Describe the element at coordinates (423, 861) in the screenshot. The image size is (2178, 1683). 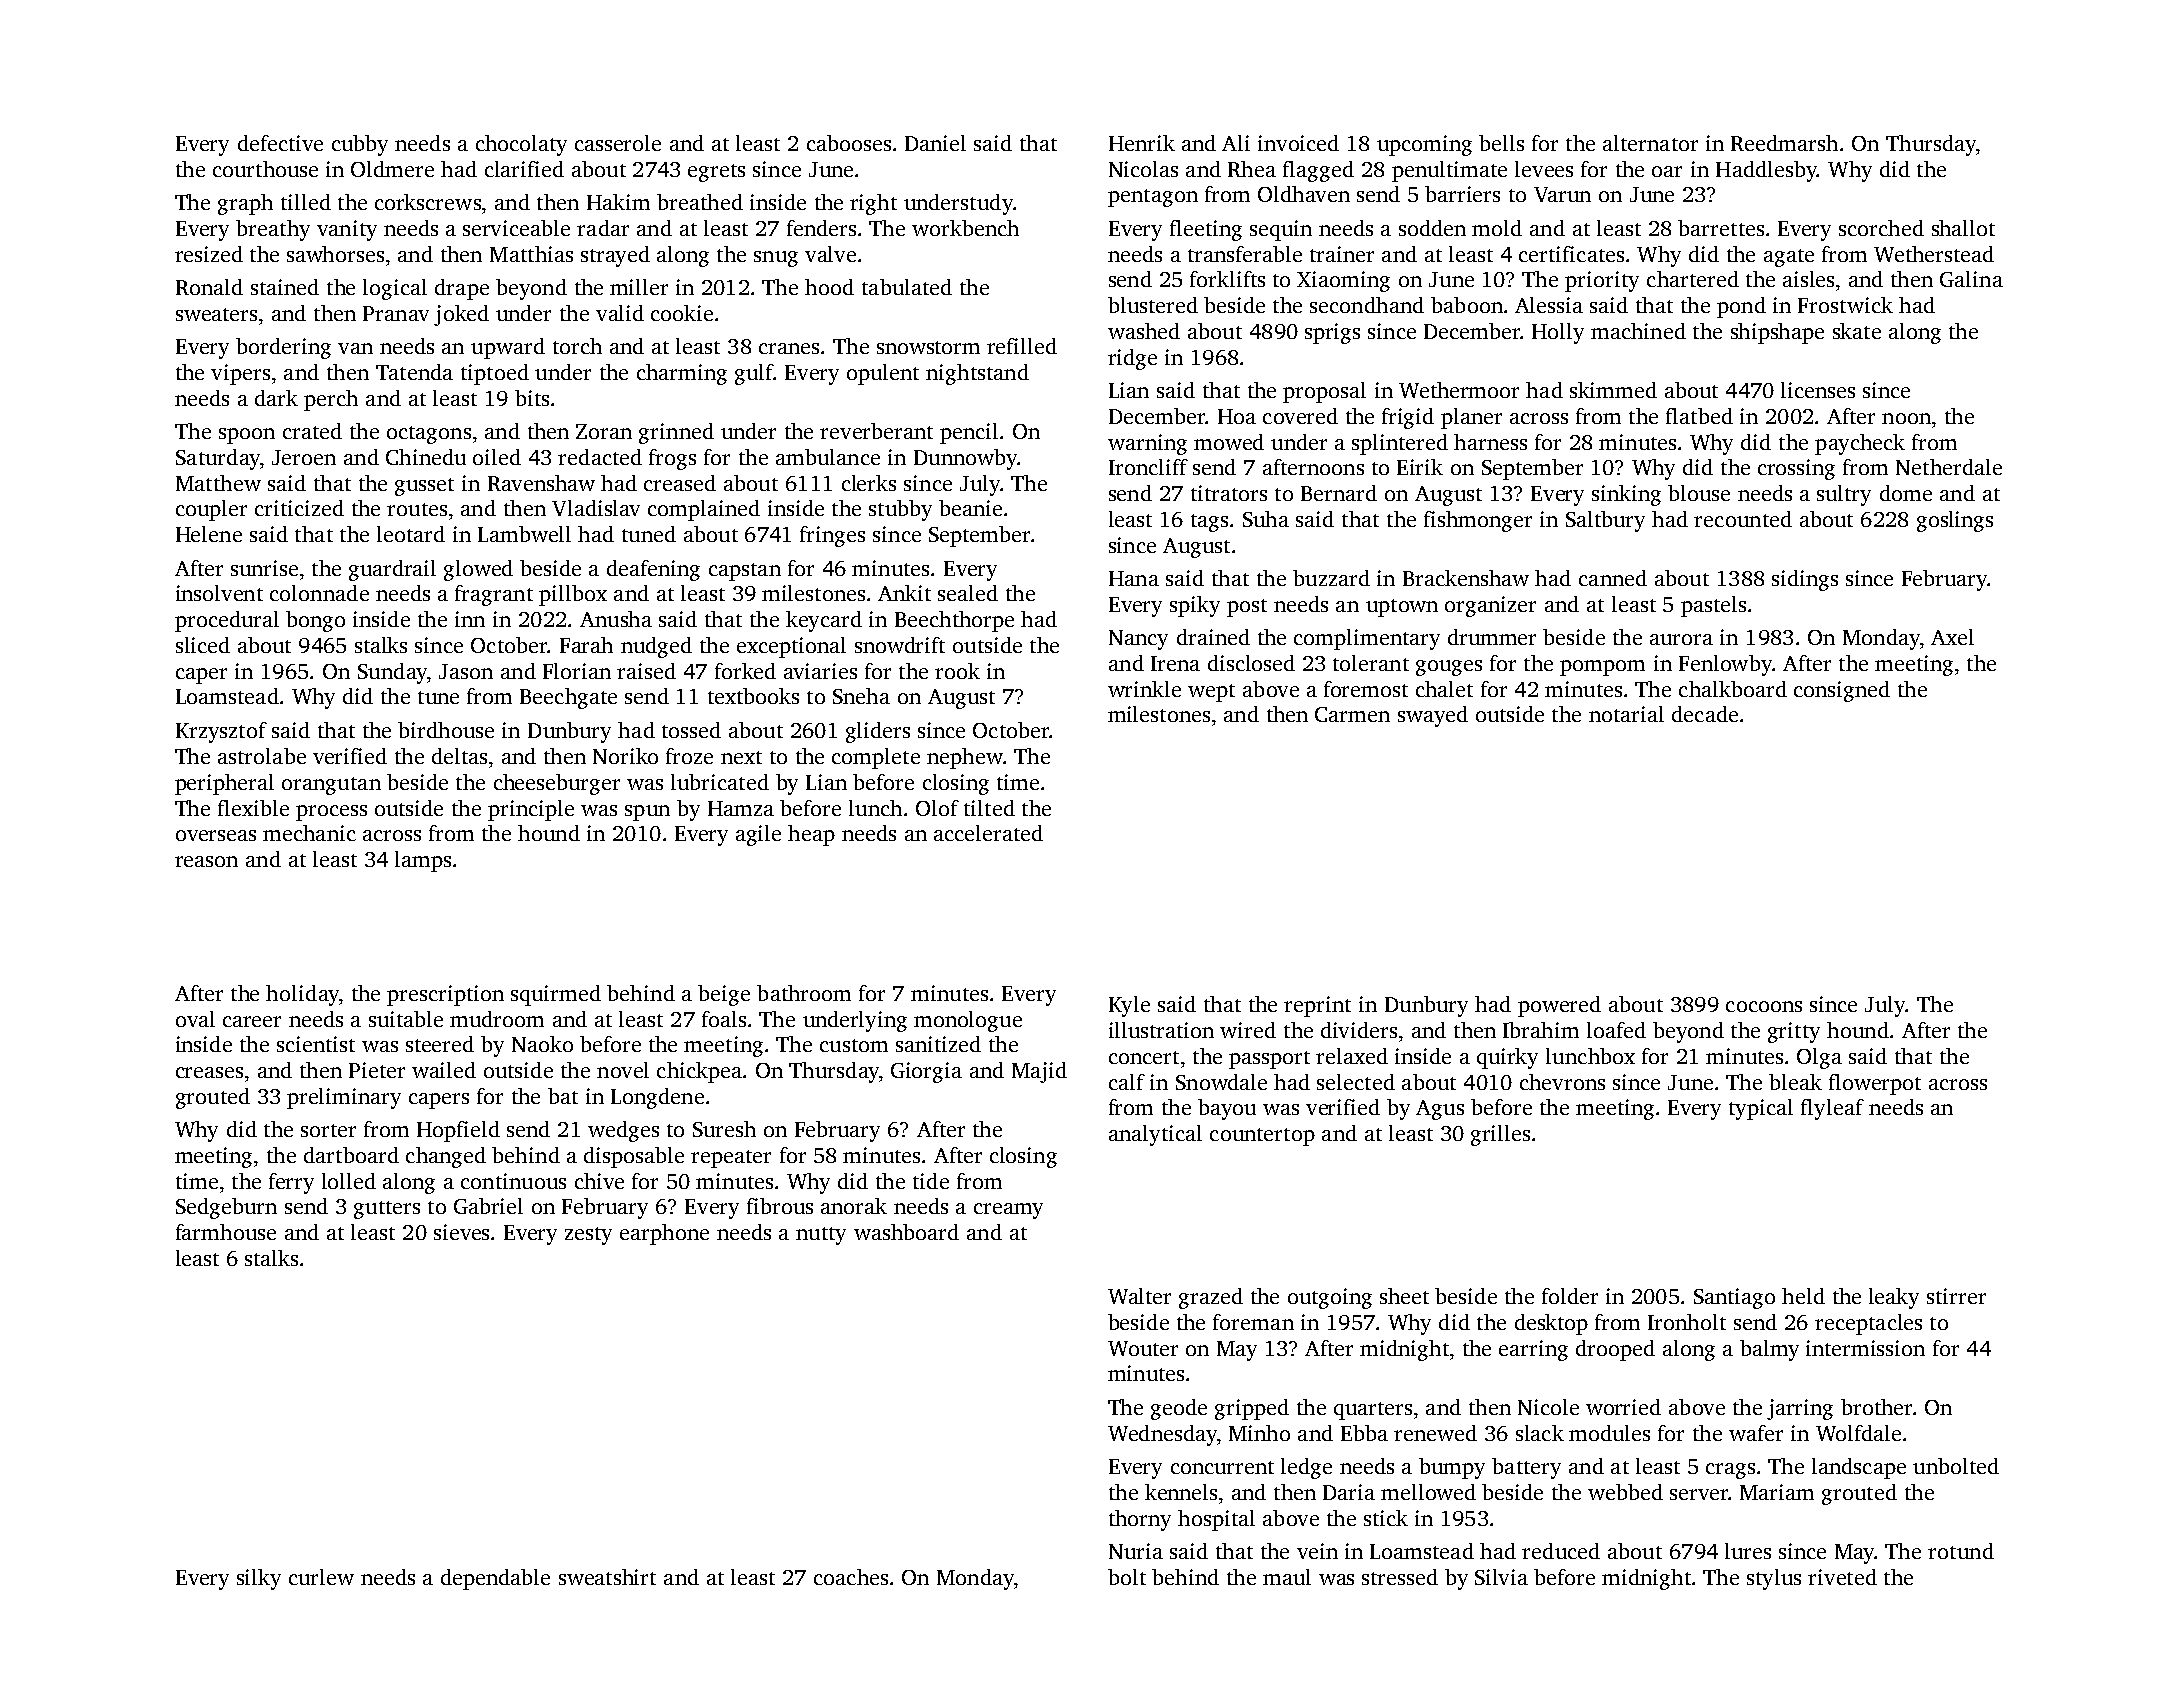
I see `lamps` at that location.
